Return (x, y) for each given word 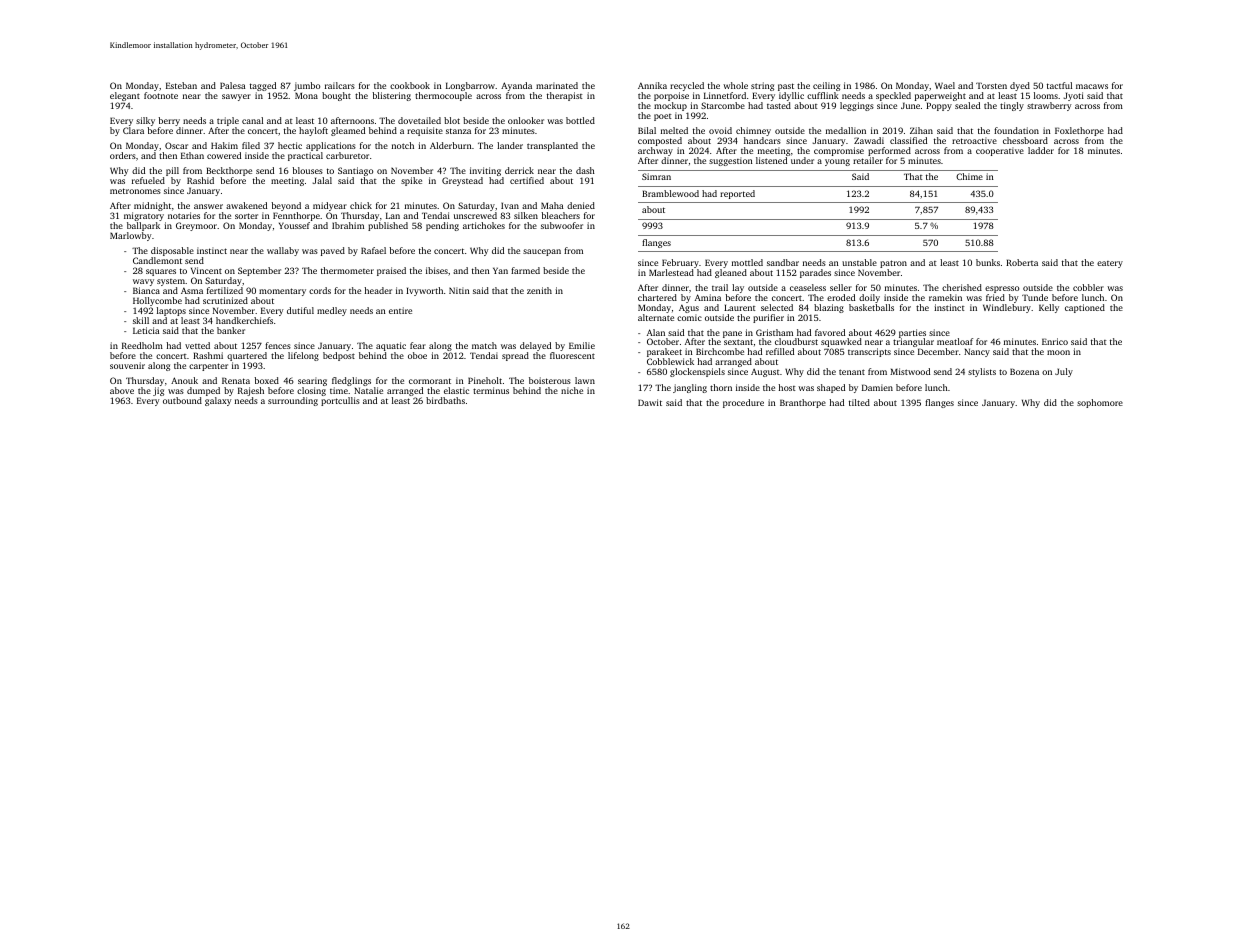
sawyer (236, 97)
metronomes (135, 191)
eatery (1110, 264)
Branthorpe (803, 403)
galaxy (218, 401)
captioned (1085, 308)
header (378, 290)
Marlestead (671, 272)
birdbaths (445, 400)
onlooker (526, 120)
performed (889, 151)
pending (442, 226)
